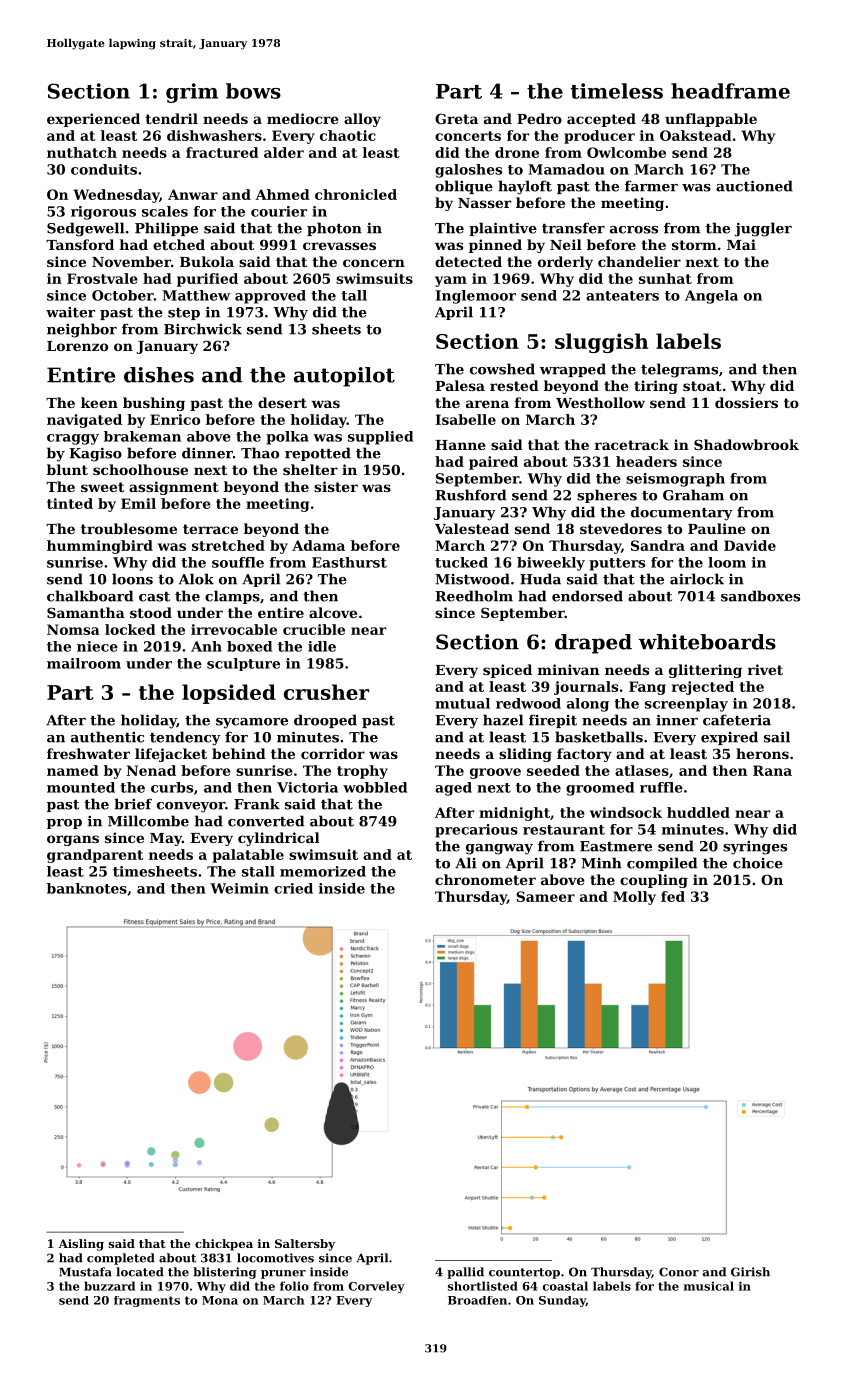  Describe the element at coordinates (499, 849) in the screenshot. I see `gangway` at that location.
